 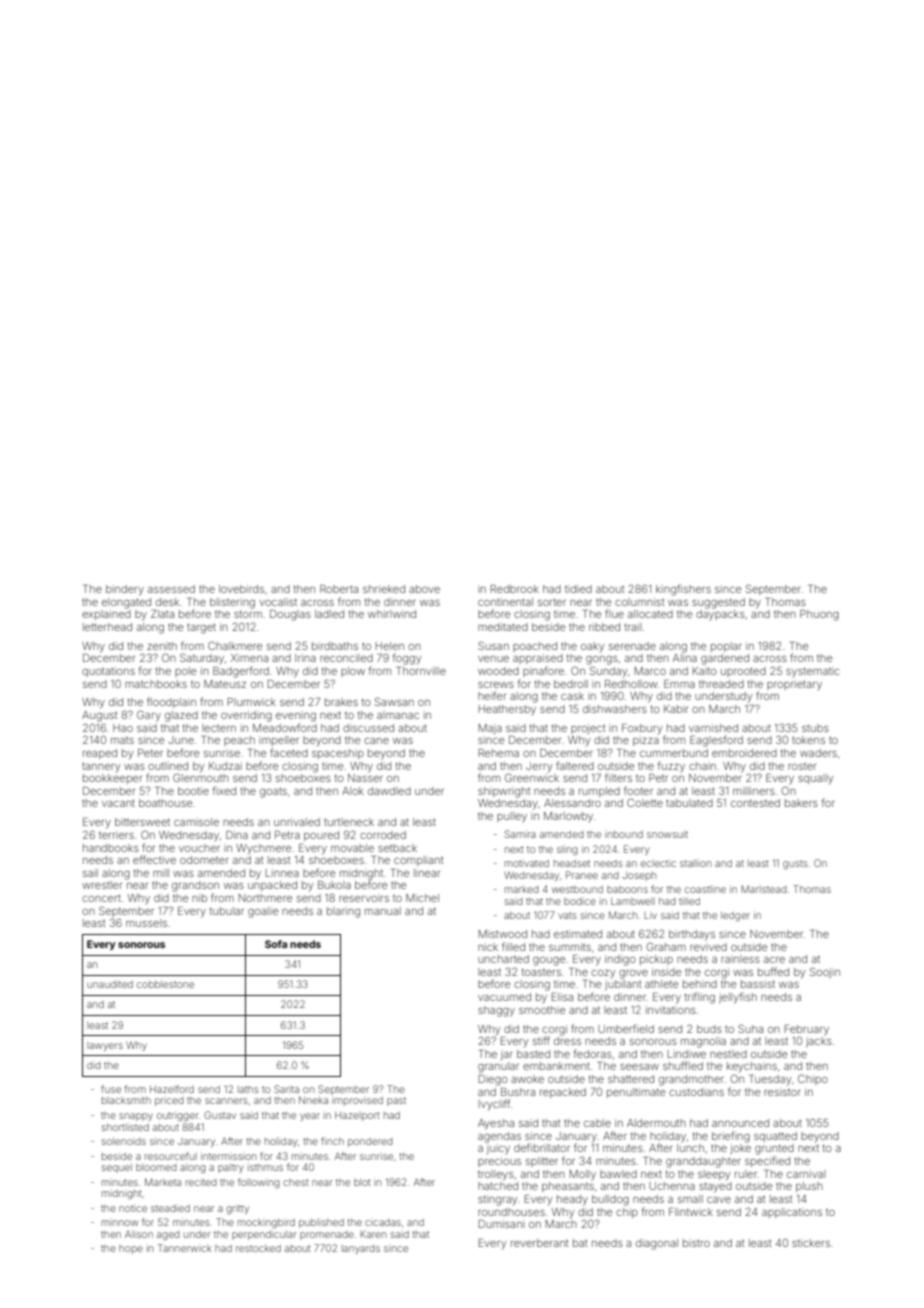 What do you see at coordinates (305, 658) in the page?
I see `Irina` at bounding box center [305, 658].
